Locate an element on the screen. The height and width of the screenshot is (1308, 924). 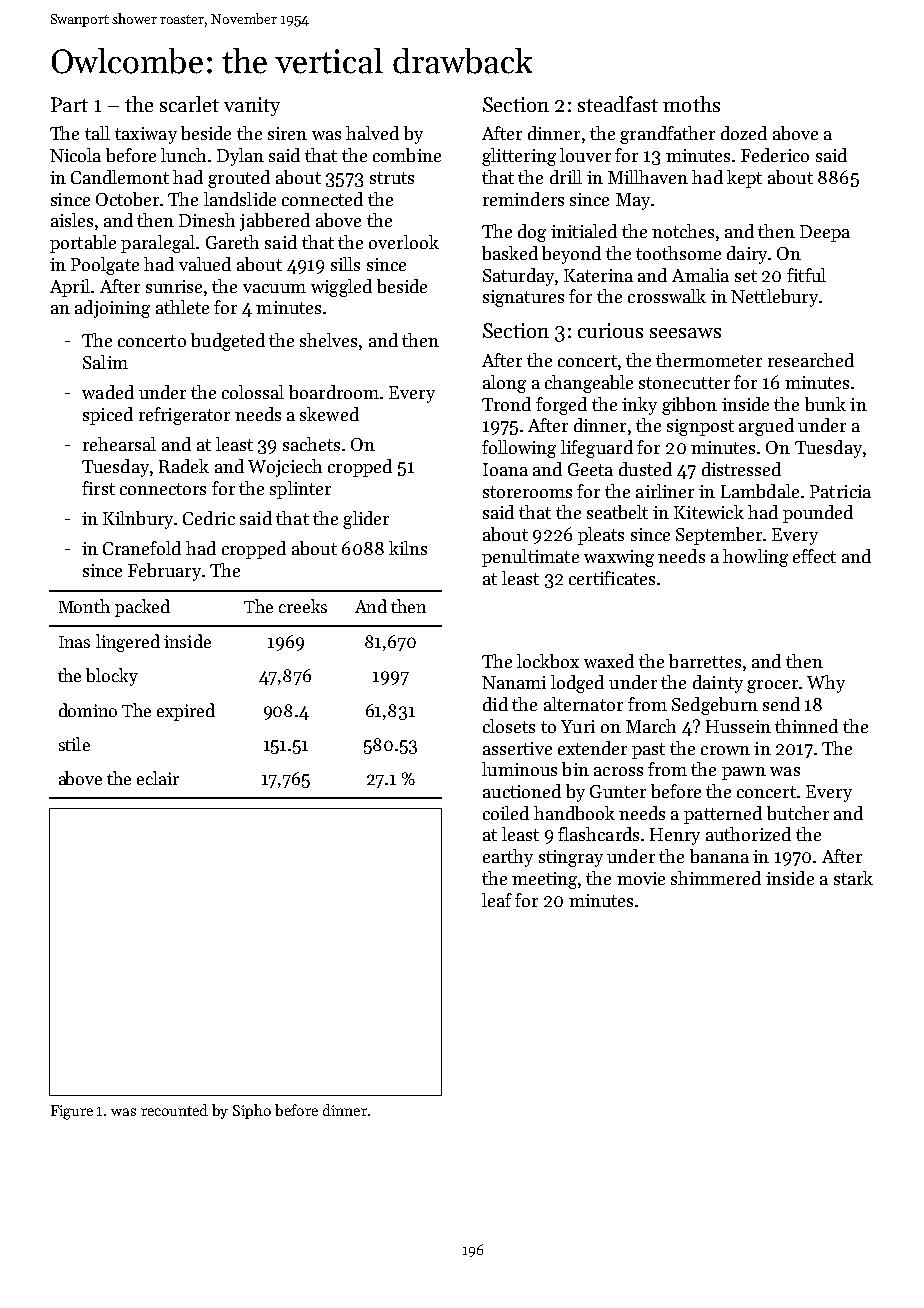
pawn is located at coordinates (744, 773).
